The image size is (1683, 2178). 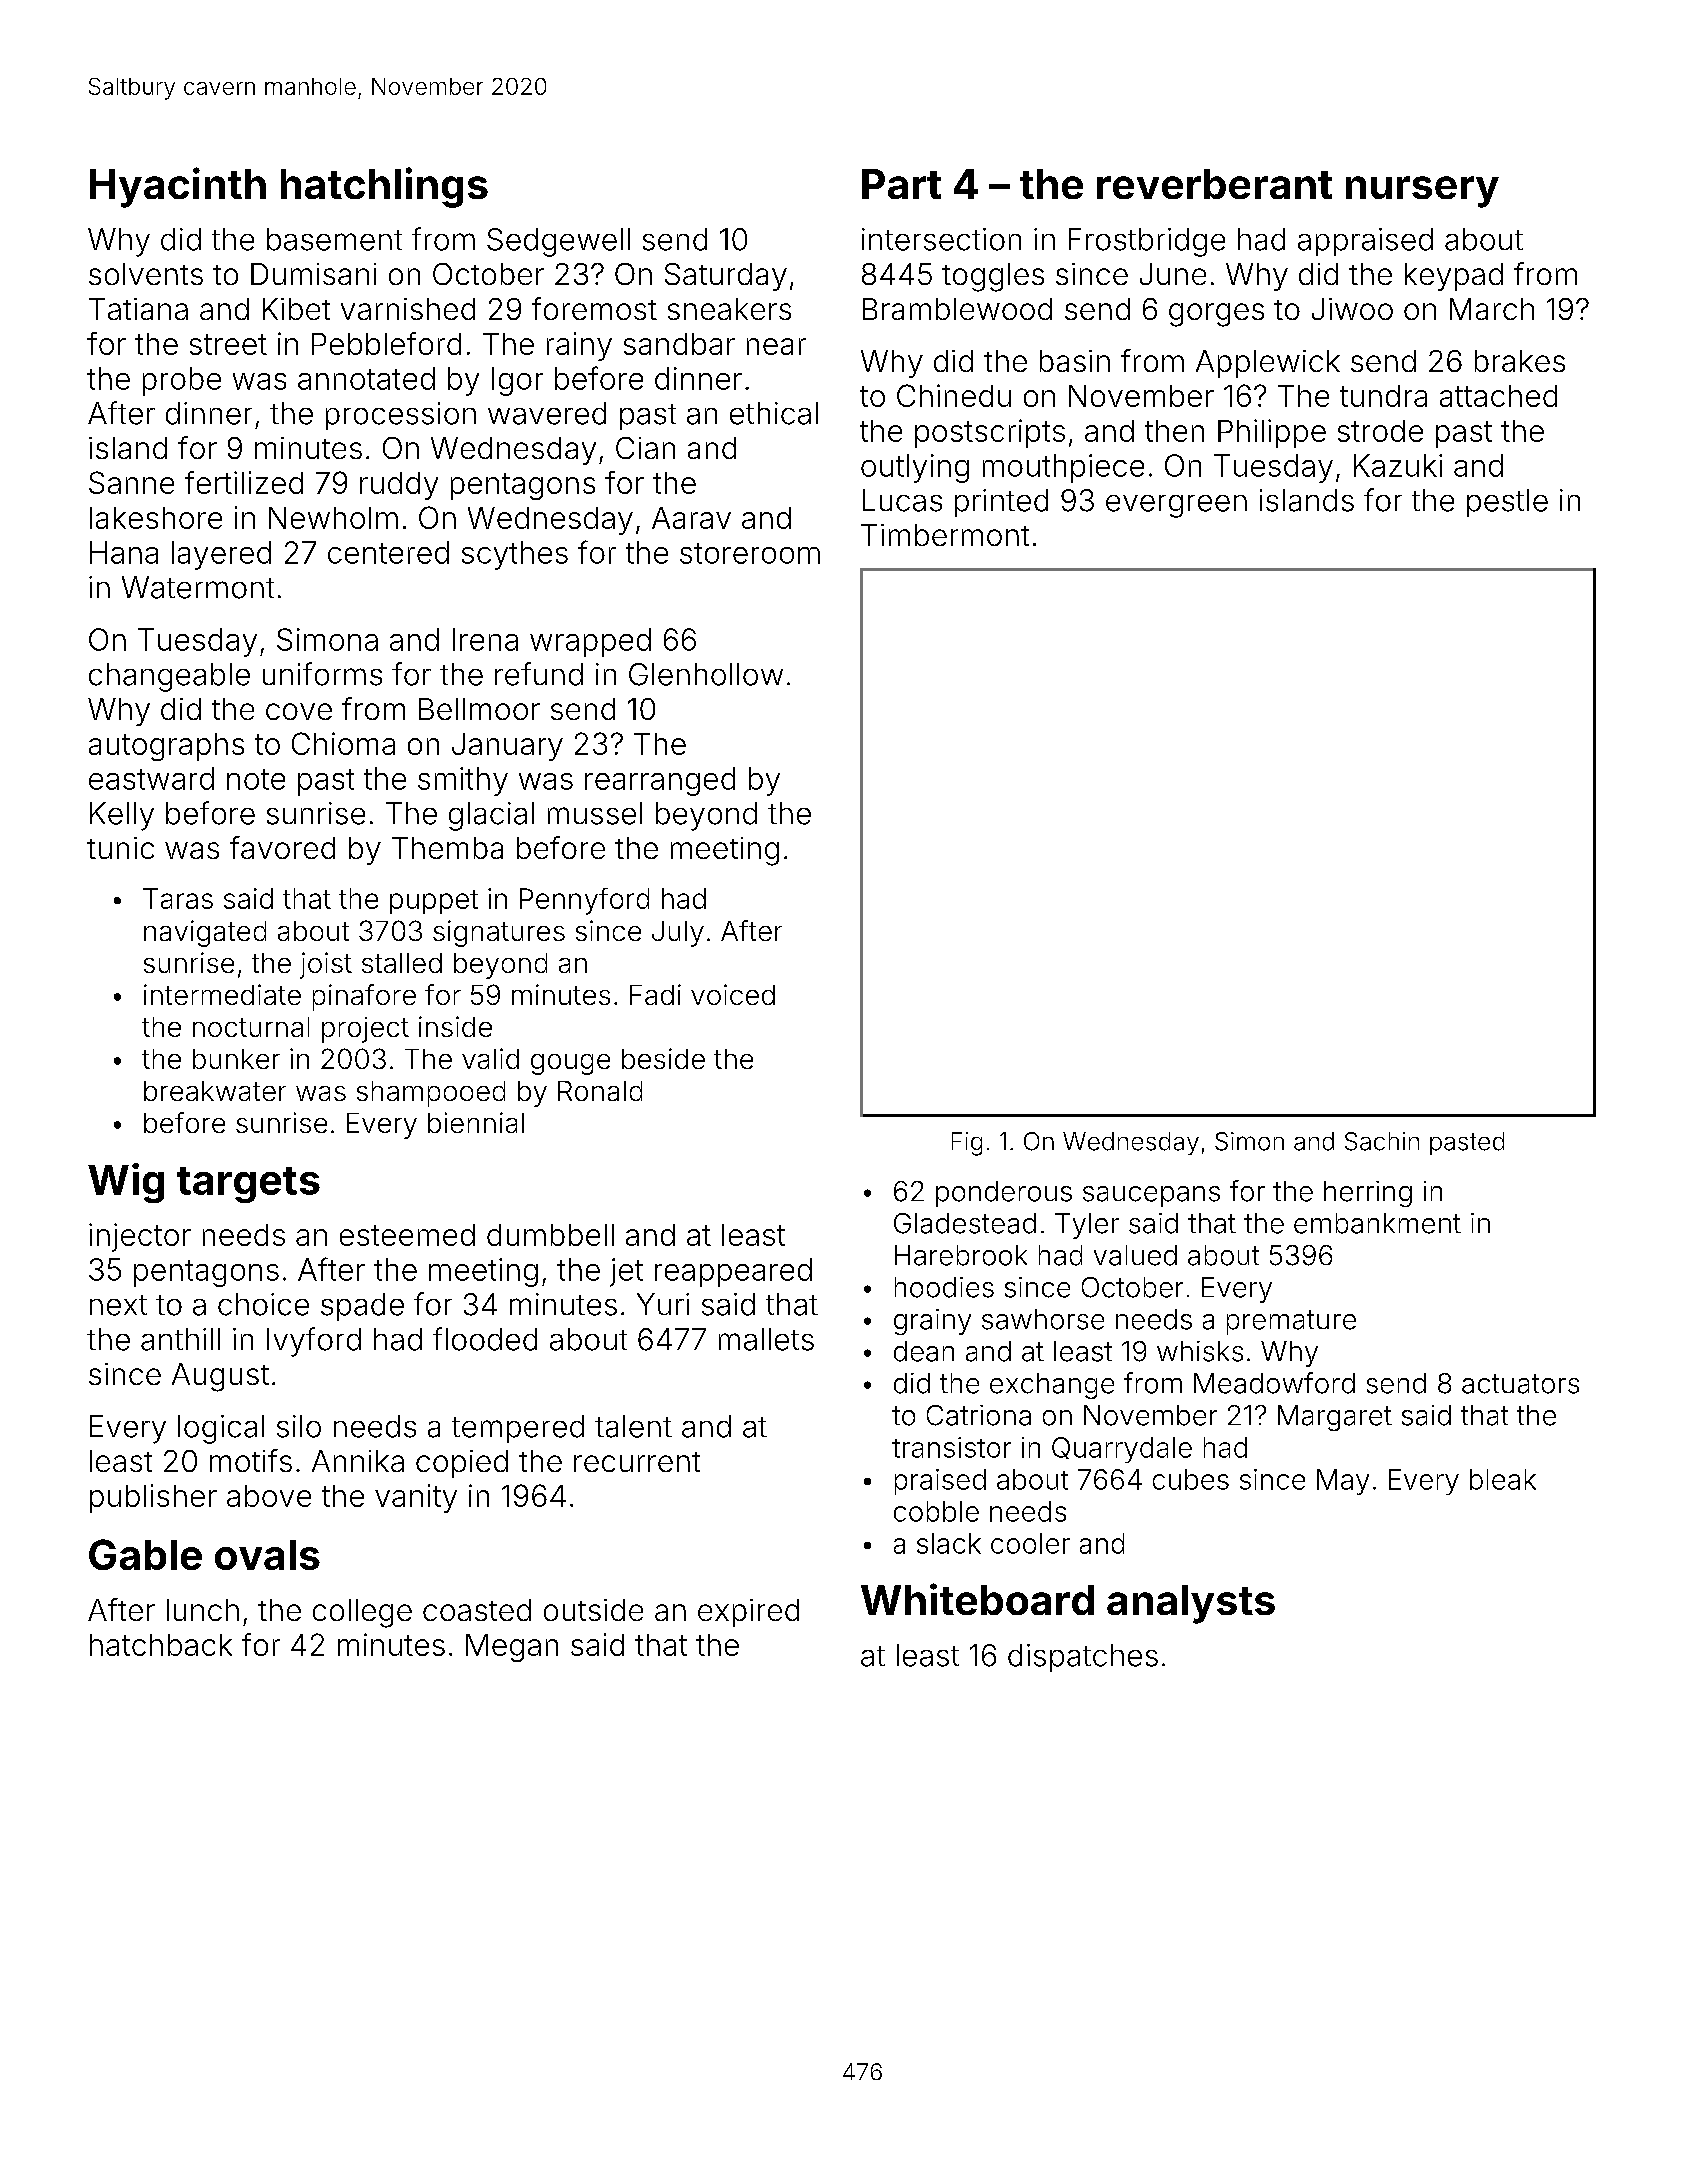 I want to click on beside, so click(x=663, y=1058).
